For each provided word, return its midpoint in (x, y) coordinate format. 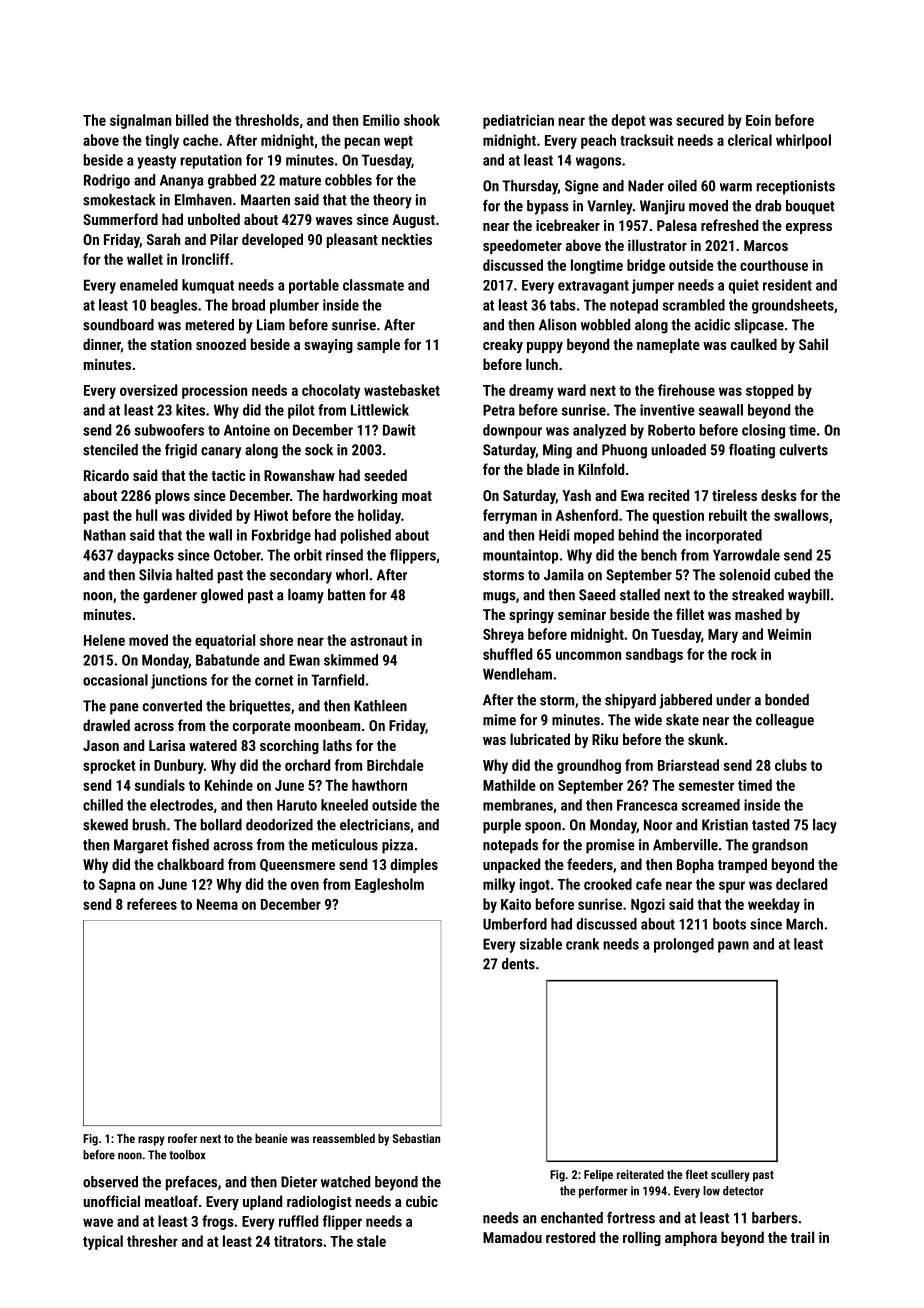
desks (779, 495)
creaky (503, 345)
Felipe (598, 1176)
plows (172, 496)
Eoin (758, 120)
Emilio (381, 120)
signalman (140, 121)
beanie (271, 1138)
